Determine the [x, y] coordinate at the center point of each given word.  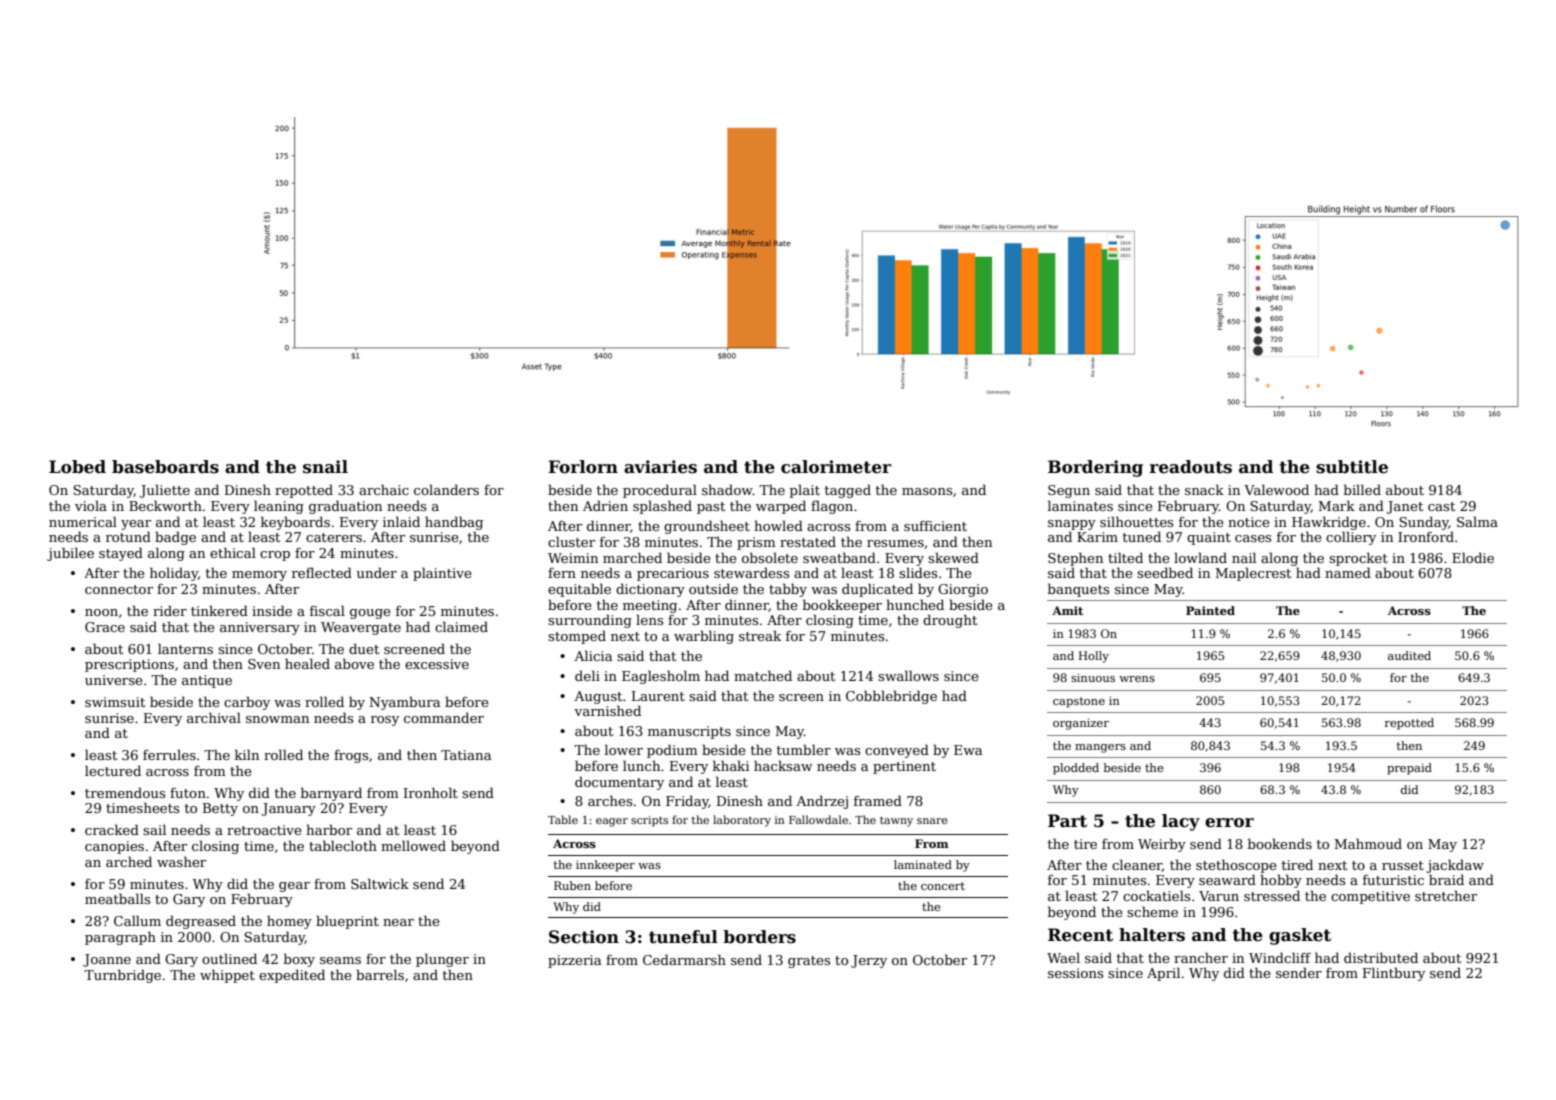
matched [763, 675]
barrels [380, 974]
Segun [1069, 491]
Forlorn [583, 467]
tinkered [219, 610]
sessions [1075, 973]
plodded [1076, 769]
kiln [247, 754]
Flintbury [1394, 974]
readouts [1191, 467]
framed [878, 800]
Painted [1210, 610]
